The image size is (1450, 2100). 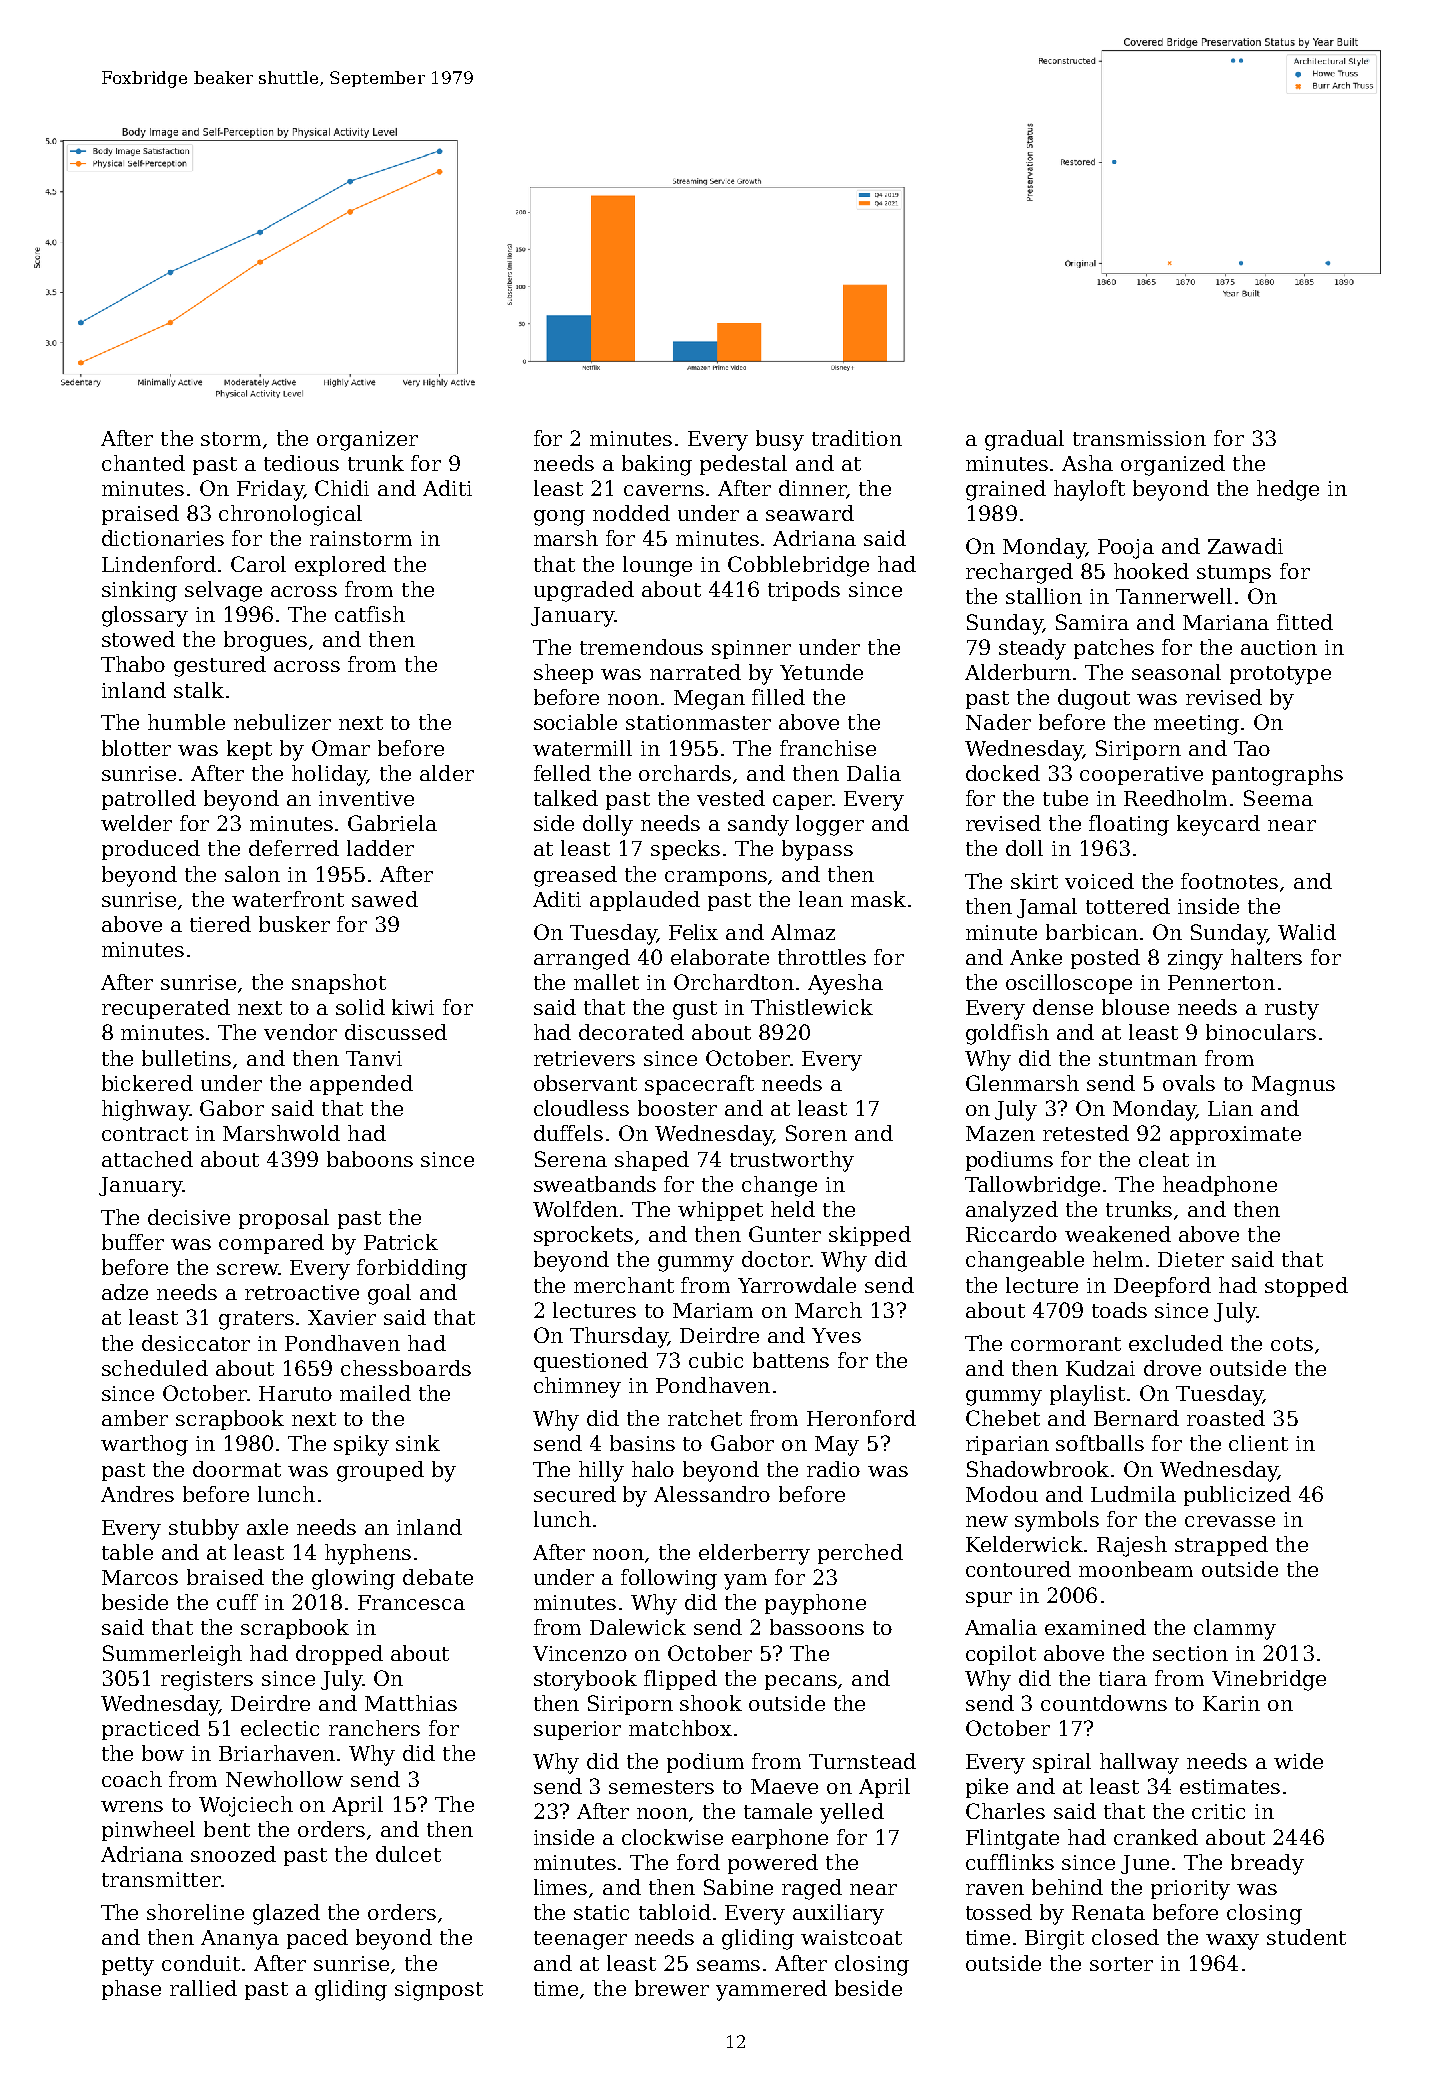 I want to click on Omar, so click(x=341, y=748).
